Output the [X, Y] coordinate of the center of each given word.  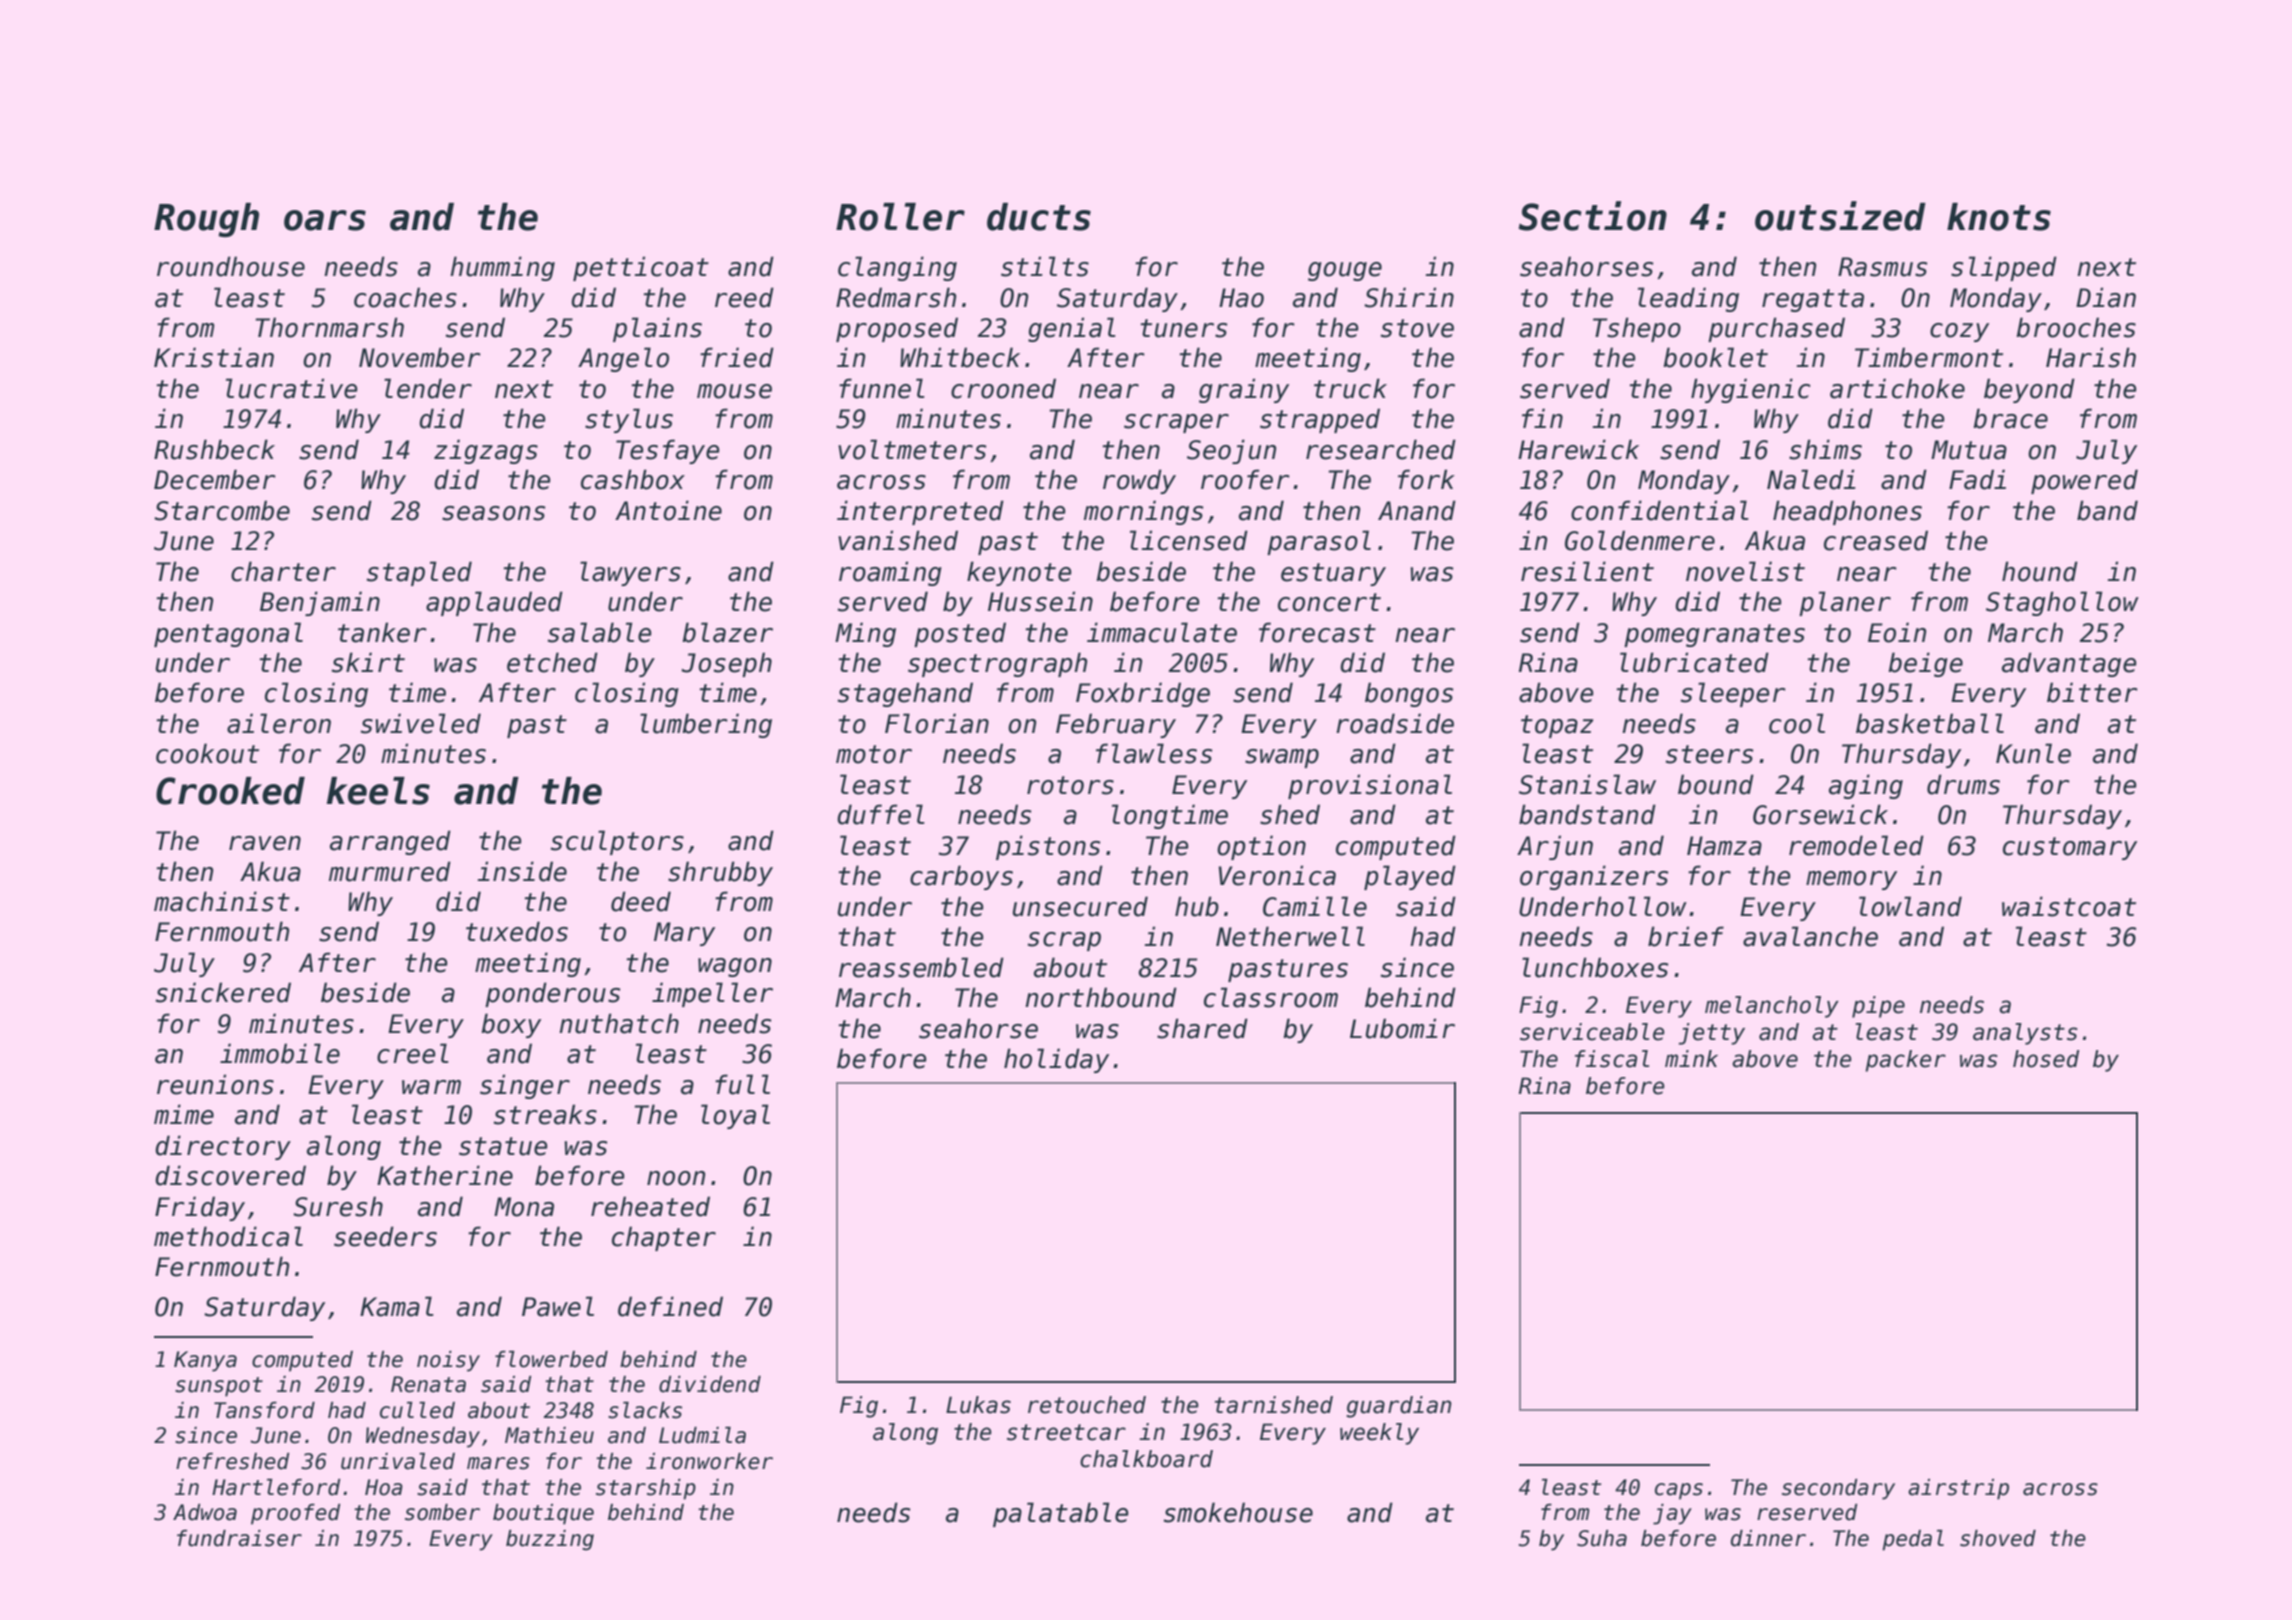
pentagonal [228, 634]
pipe [1878, 1007]
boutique [543, 1514]
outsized [1840, 216]
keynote [1019, 573]
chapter [664, 1238]
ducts [1039, 217]
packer [1905, 1061]
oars [325, 220]
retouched [1087, 1405]
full [742, 1084]
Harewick [1578, 449]
